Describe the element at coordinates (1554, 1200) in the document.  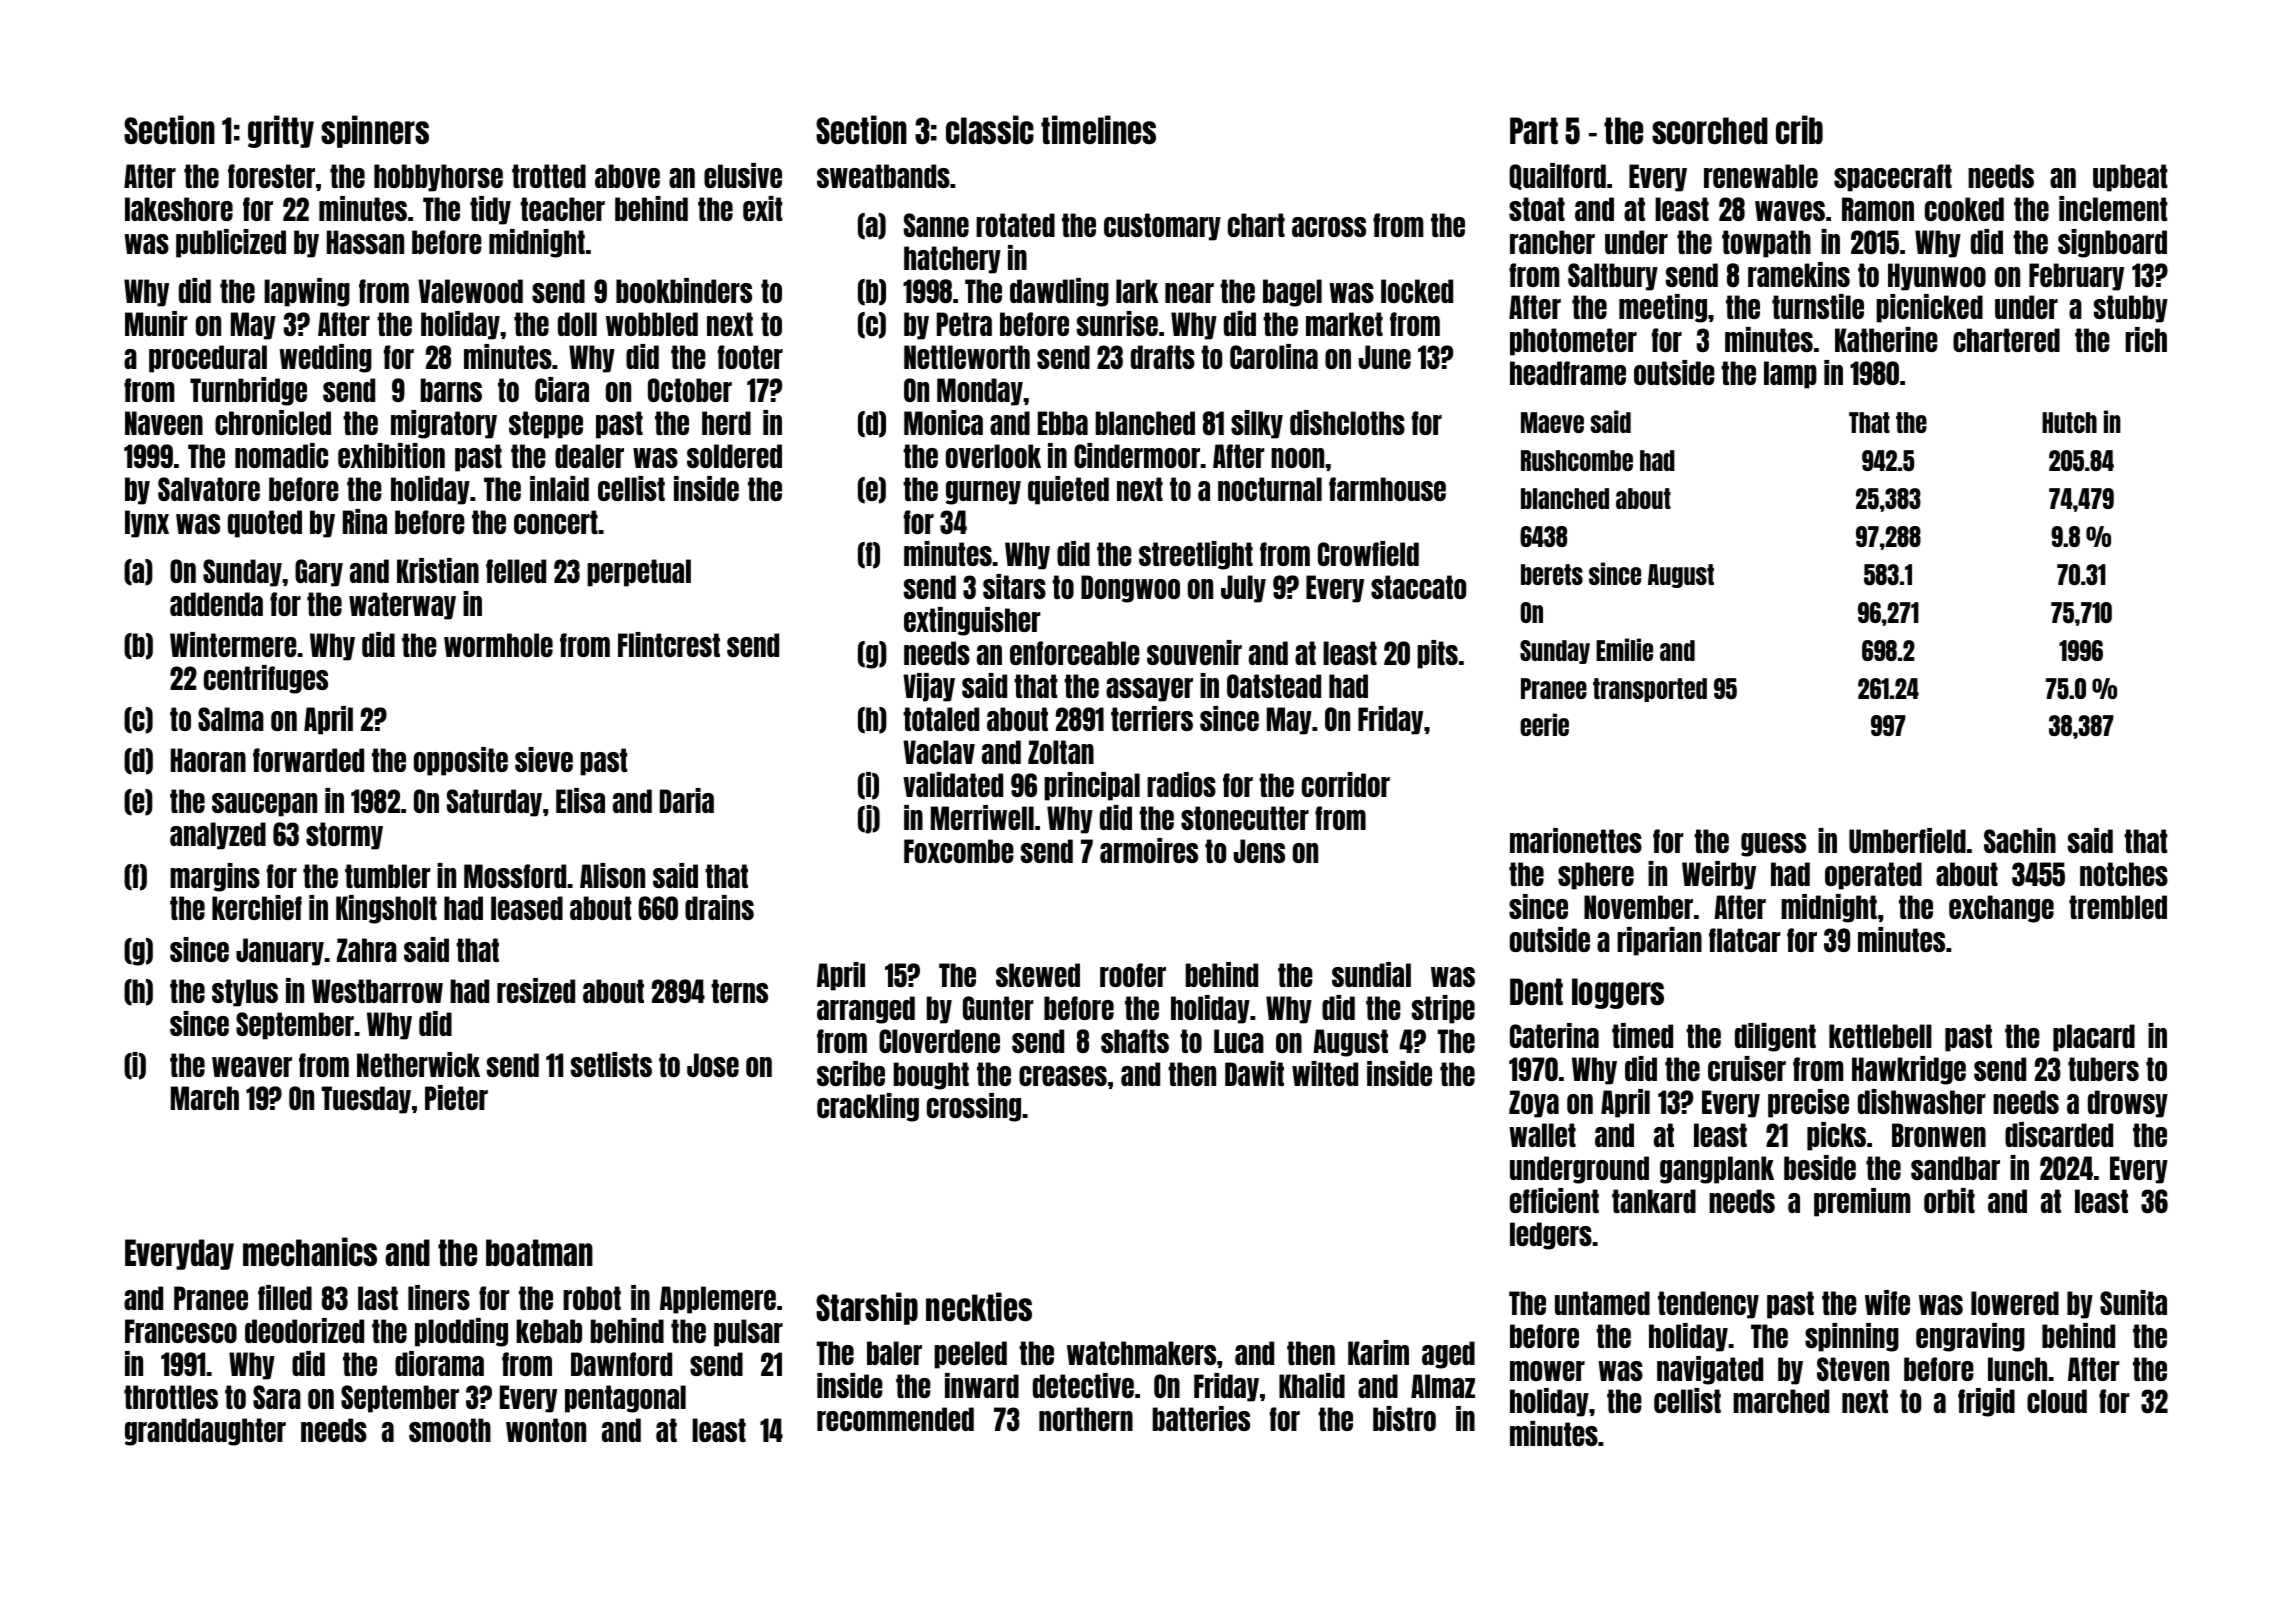
I see `efficient` at that location.
